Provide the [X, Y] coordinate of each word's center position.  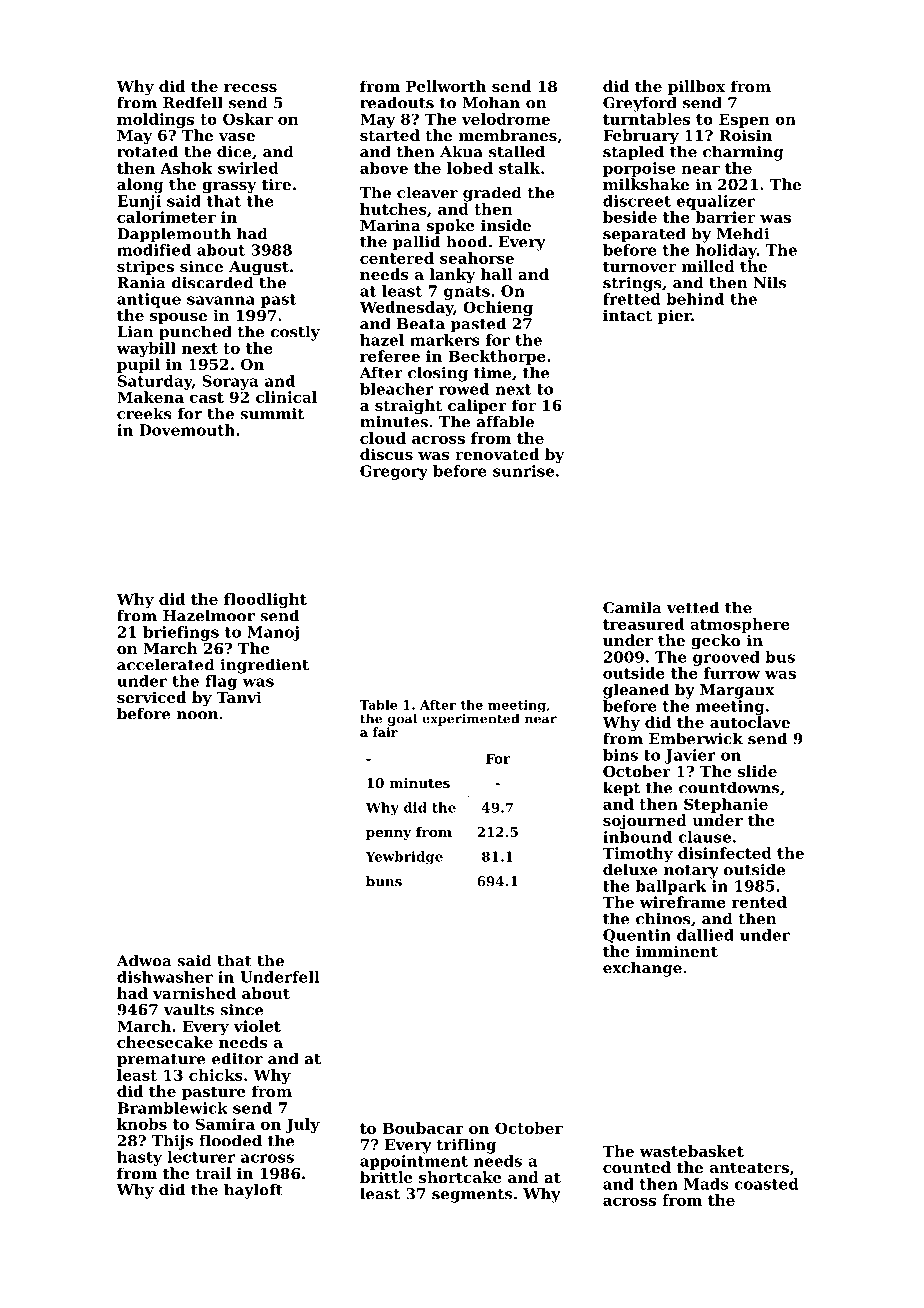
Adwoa [144, 960]
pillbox [696, 87]
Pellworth [446, 86]
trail [213, 1173]
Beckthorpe [497, 357]
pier [675, 316]
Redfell [193, 102]
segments [472, 1196]
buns [384, 881]
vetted [693, 607]
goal [402, 719]
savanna [221, 300]
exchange [642, 969]
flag [221, 682]
